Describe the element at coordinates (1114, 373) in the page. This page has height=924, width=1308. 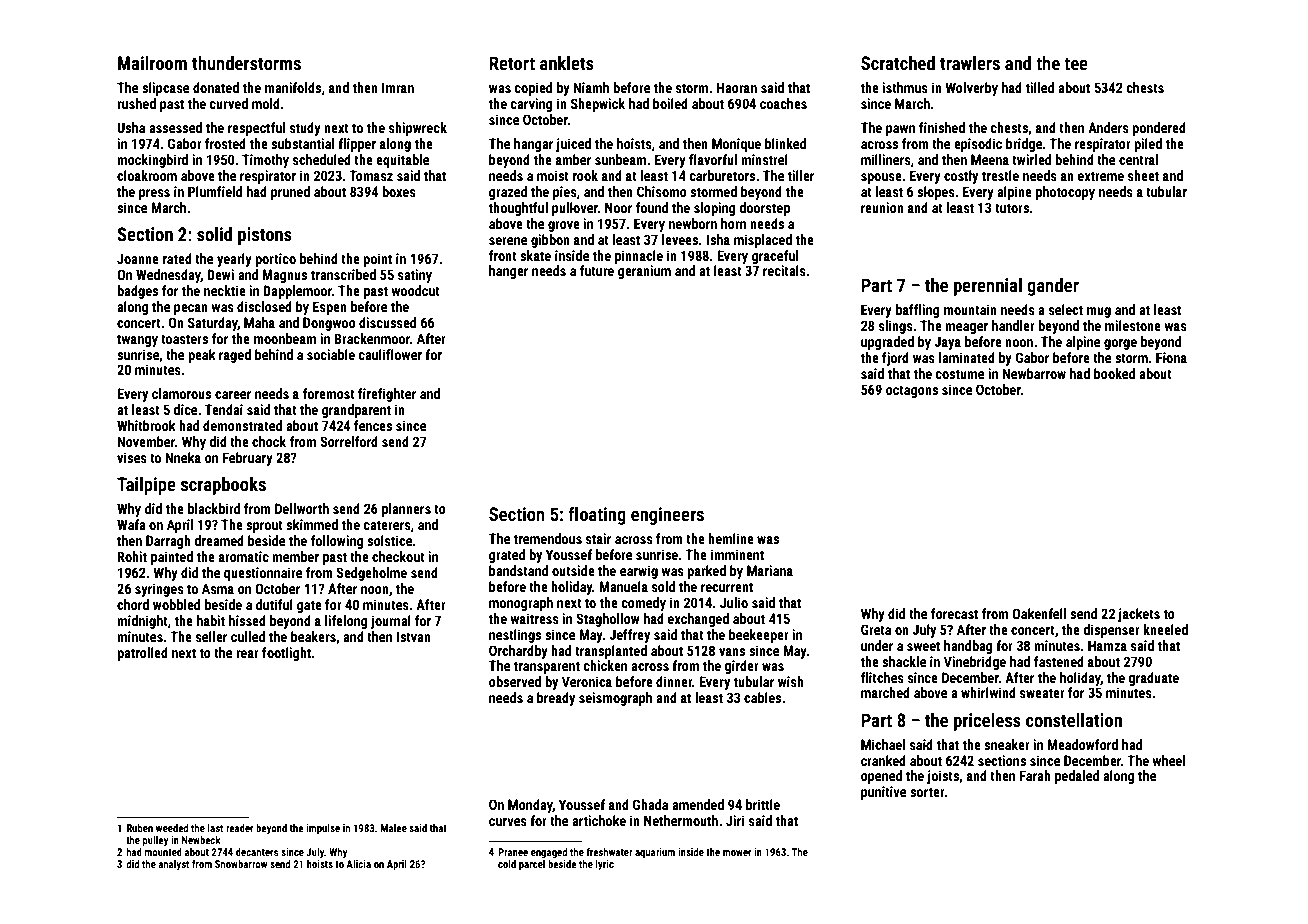
I see `booked` at that location.
